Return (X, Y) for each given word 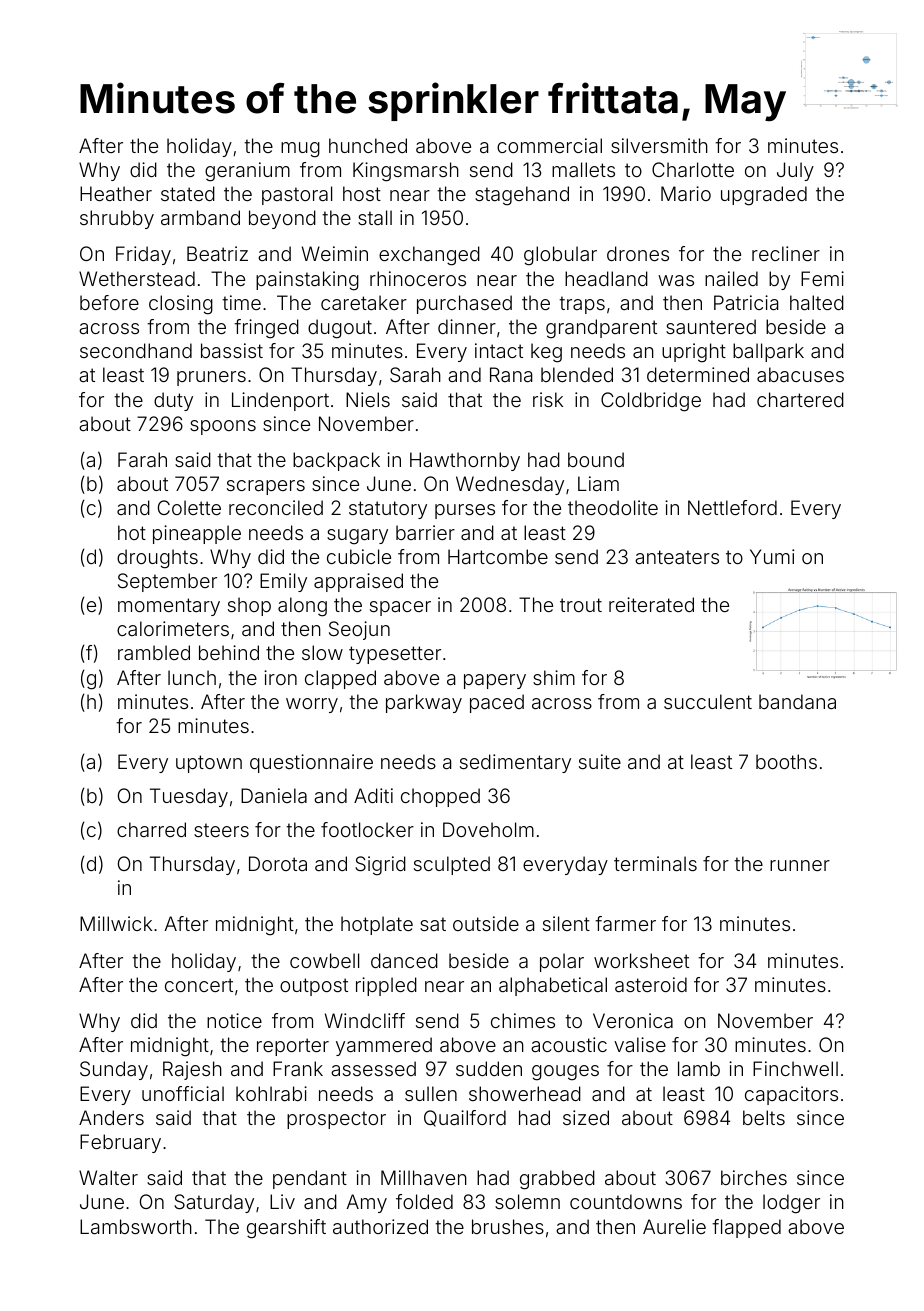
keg (546, 353)
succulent (708, 701)
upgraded (764, 196)
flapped (746, 1228)
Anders (111, 1117)
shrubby (117, 219)
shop (249, 606)
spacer (400, 608)
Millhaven (424, 1177)
